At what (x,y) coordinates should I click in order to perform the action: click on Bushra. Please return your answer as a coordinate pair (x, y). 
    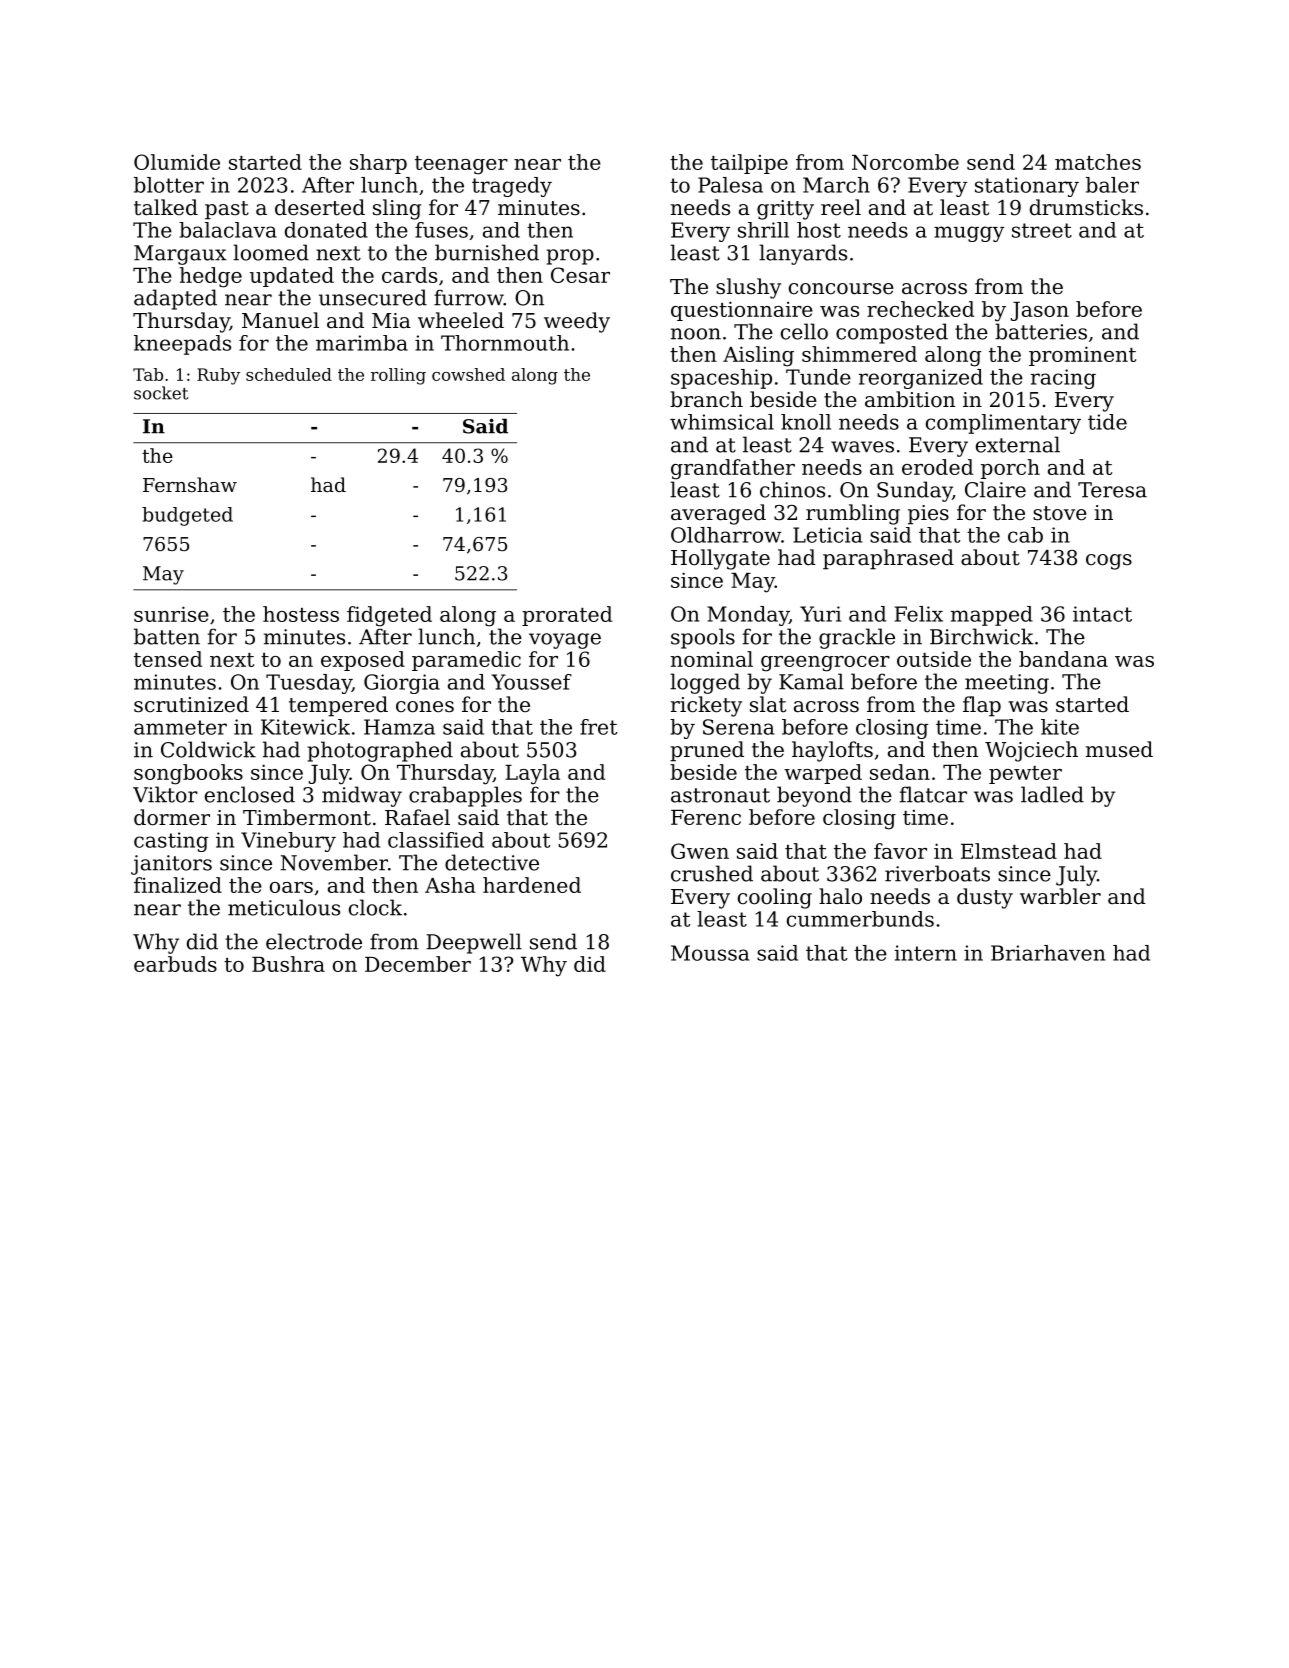
    Looking at the image, I should click on (288, 964).
